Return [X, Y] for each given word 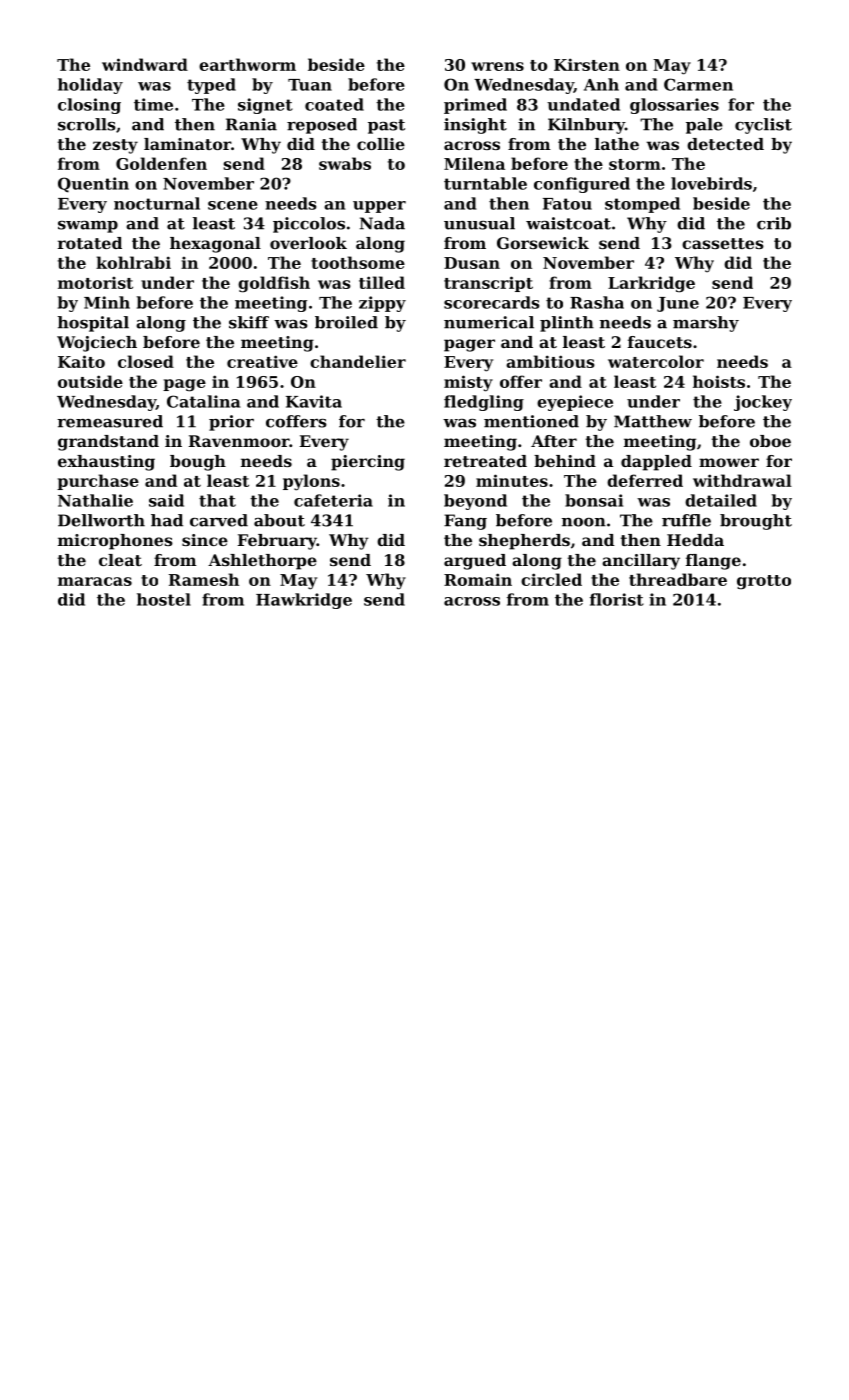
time [153, 104]
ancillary [641, 562]
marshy [706, 324]
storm [635, 164]
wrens [497, 66]
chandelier [358, 361]
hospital [93, 324]
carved [219, 520]
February [277, 542]
